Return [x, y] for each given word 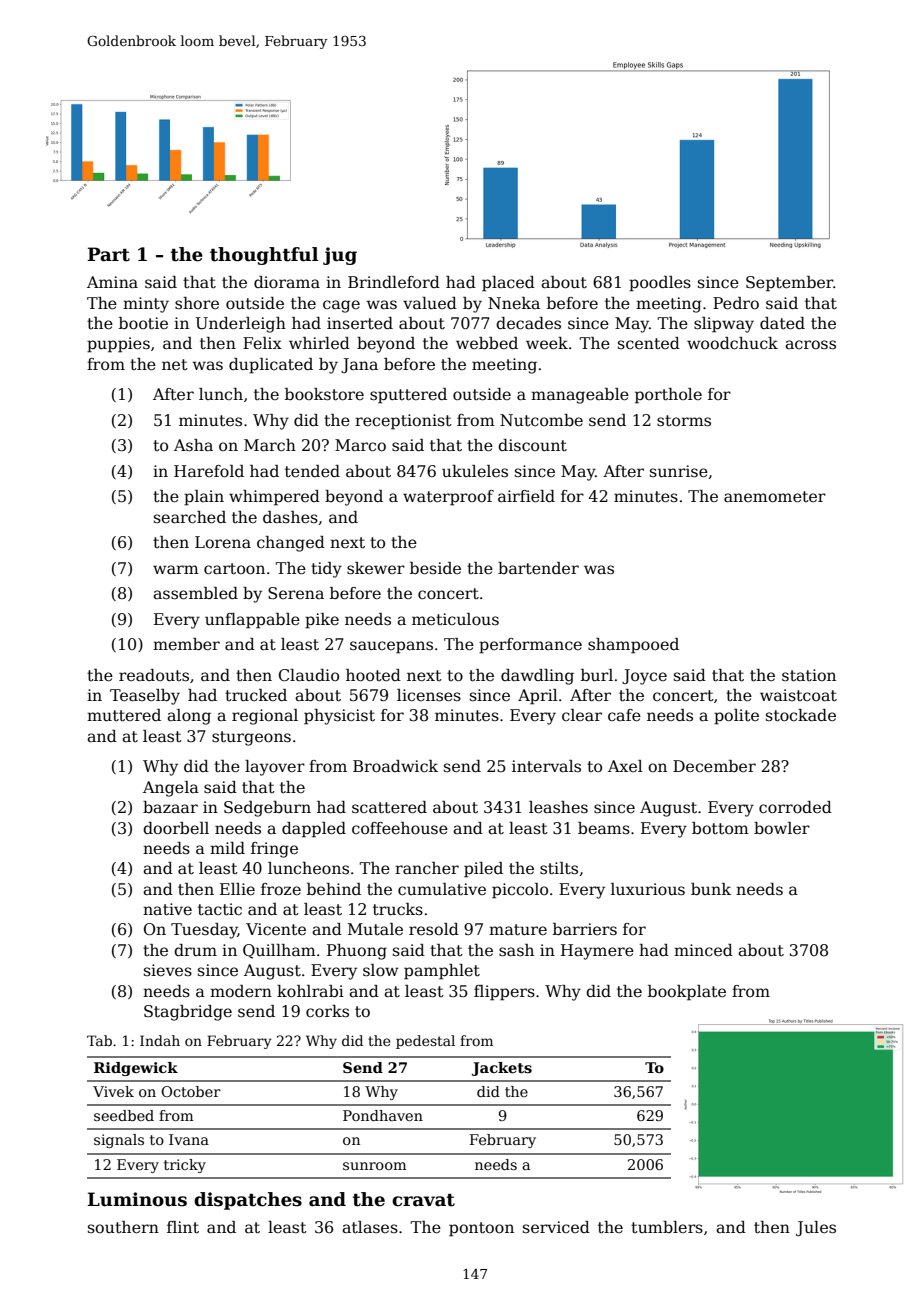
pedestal [425, 1042]
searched [190, 517]
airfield [526, 496]
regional [265, 717]
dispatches [248, 1201]
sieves [168, 970]
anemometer [775, 497]
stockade [801, 715]
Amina [112, 282]
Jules [816, 1228]
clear [582, 715]
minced [703, 950]
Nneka [514, 303]
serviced [556, 1227]
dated [782, 323]
